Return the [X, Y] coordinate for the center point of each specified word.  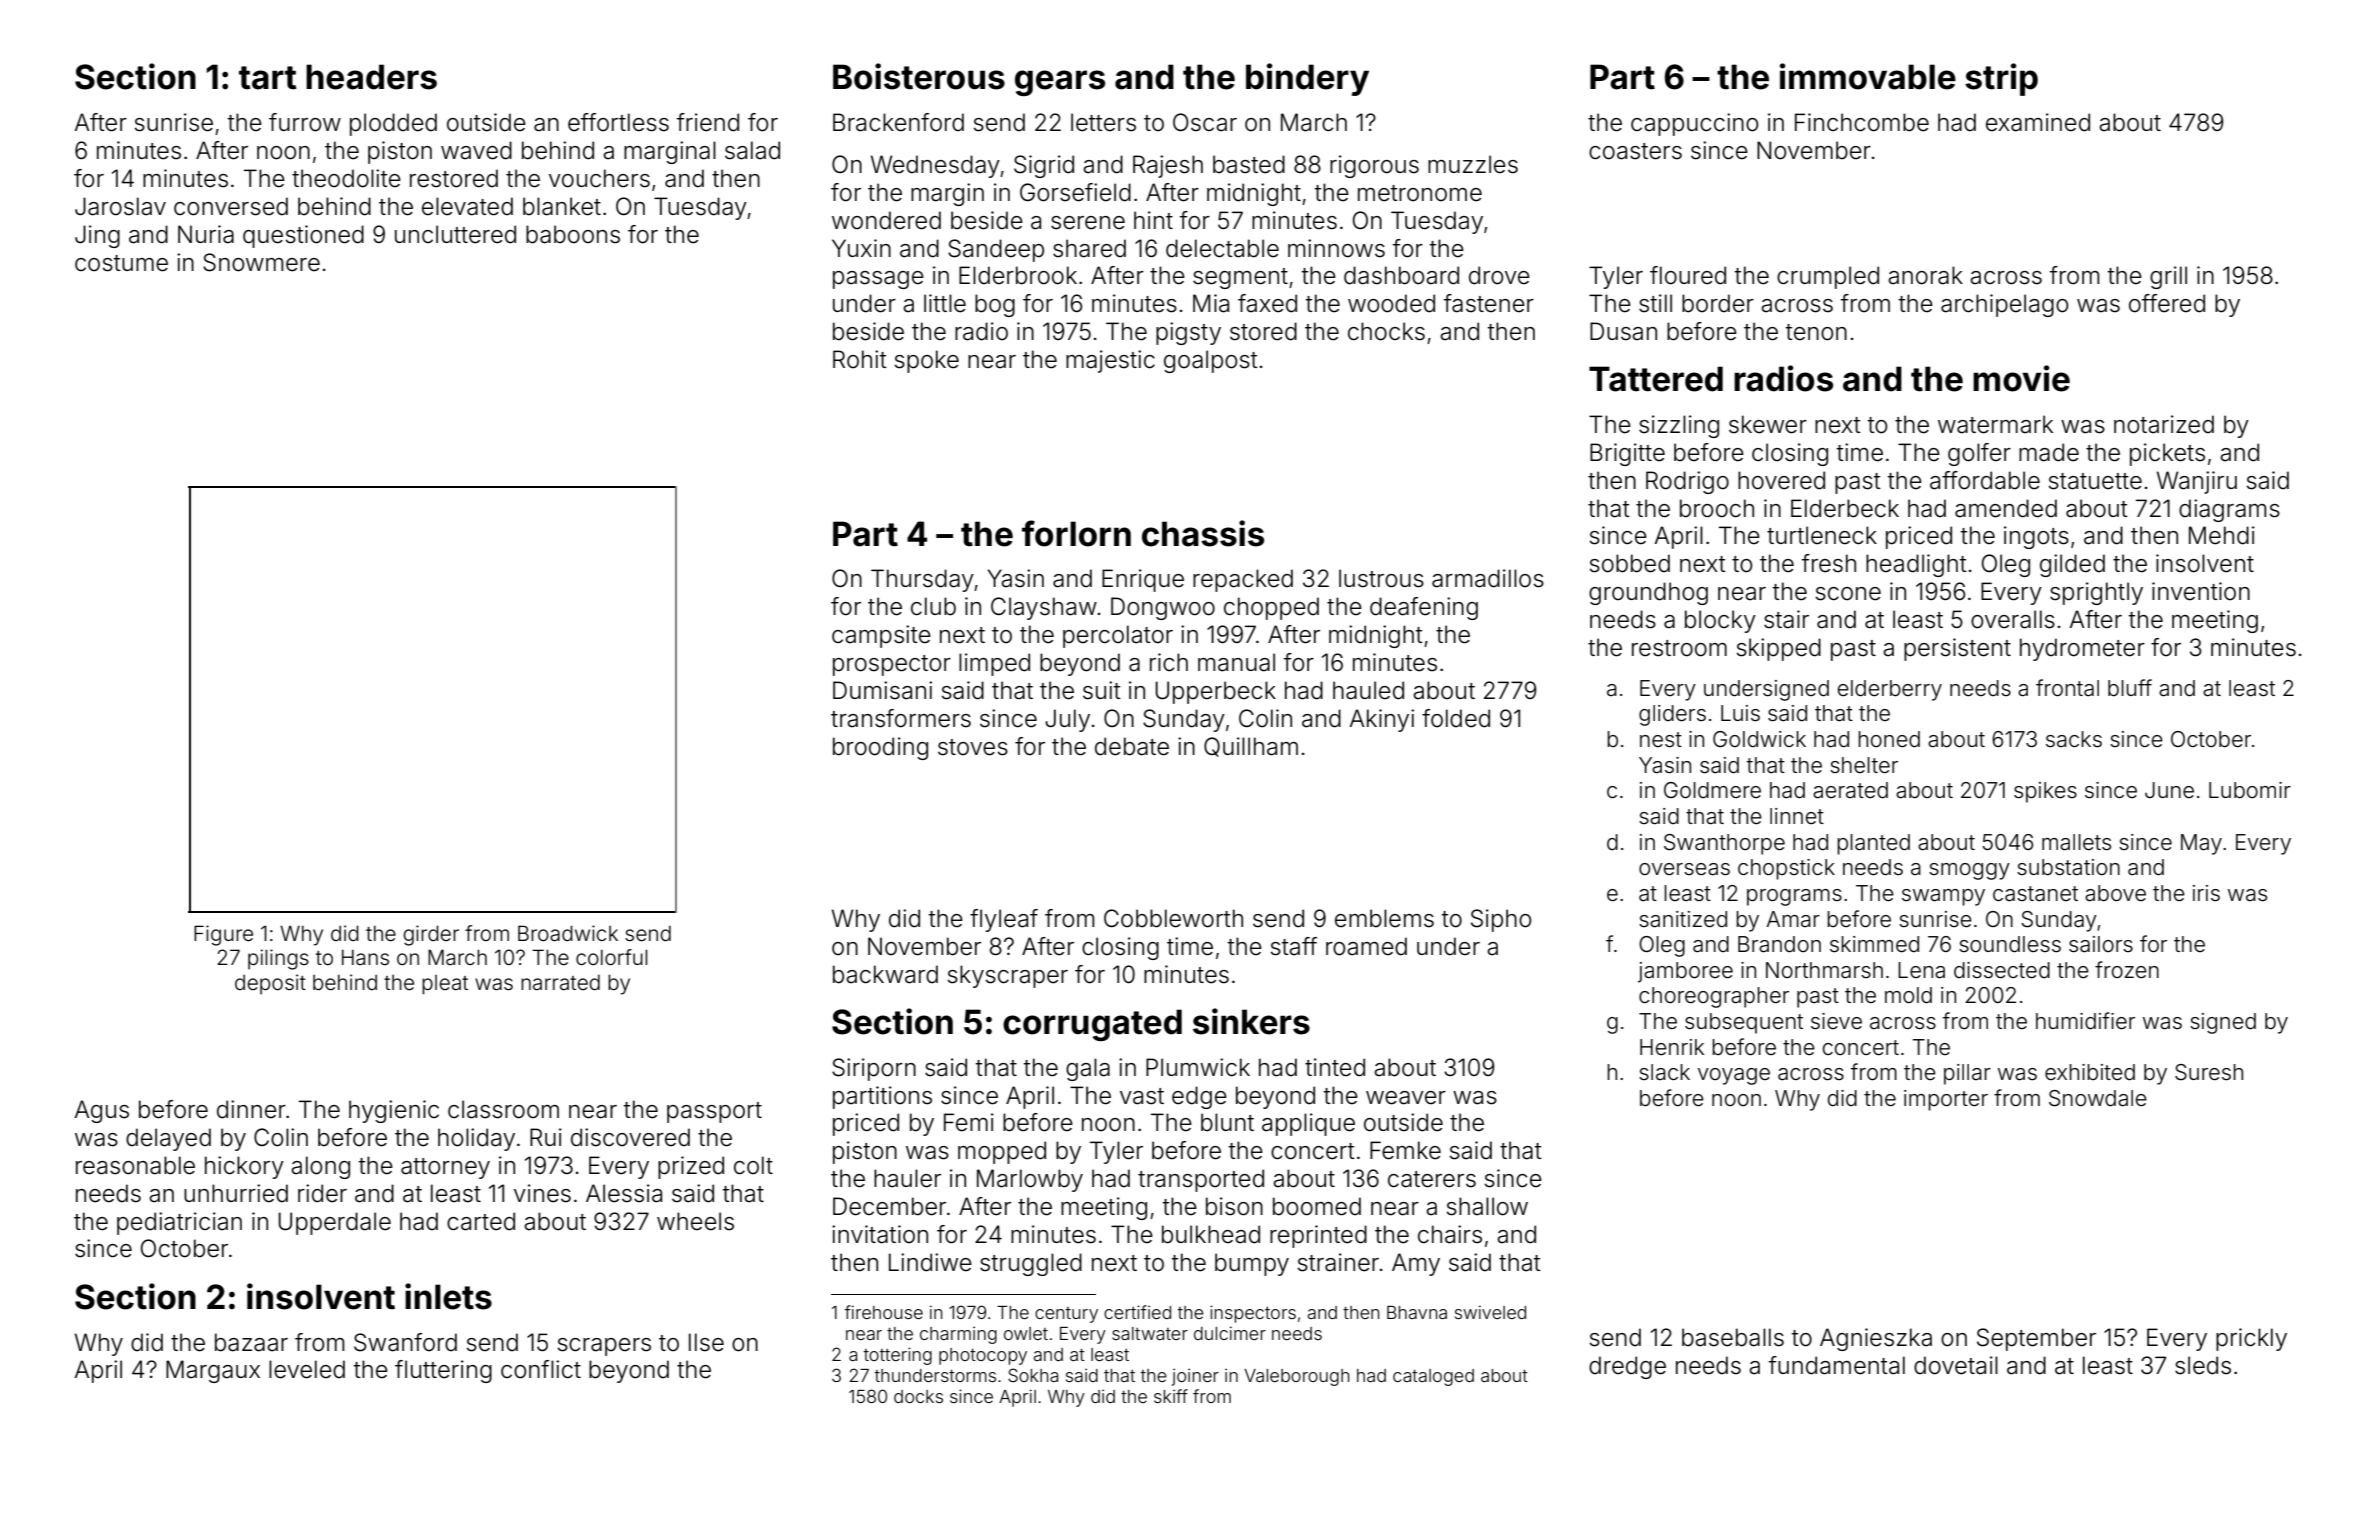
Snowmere [261, 262]
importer [1946, 1100]
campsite [881, 636]
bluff [2130, 688]
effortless [618, 122]
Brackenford [898, 122]
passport [714, 1112]
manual [1236, 662]
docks [918, 1396]
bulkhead [1211, 1234]
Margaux [213, 1371]
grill [2168, 277]
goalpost [1211, 361]
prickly [2251, 1339]
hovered [1781, 480]
